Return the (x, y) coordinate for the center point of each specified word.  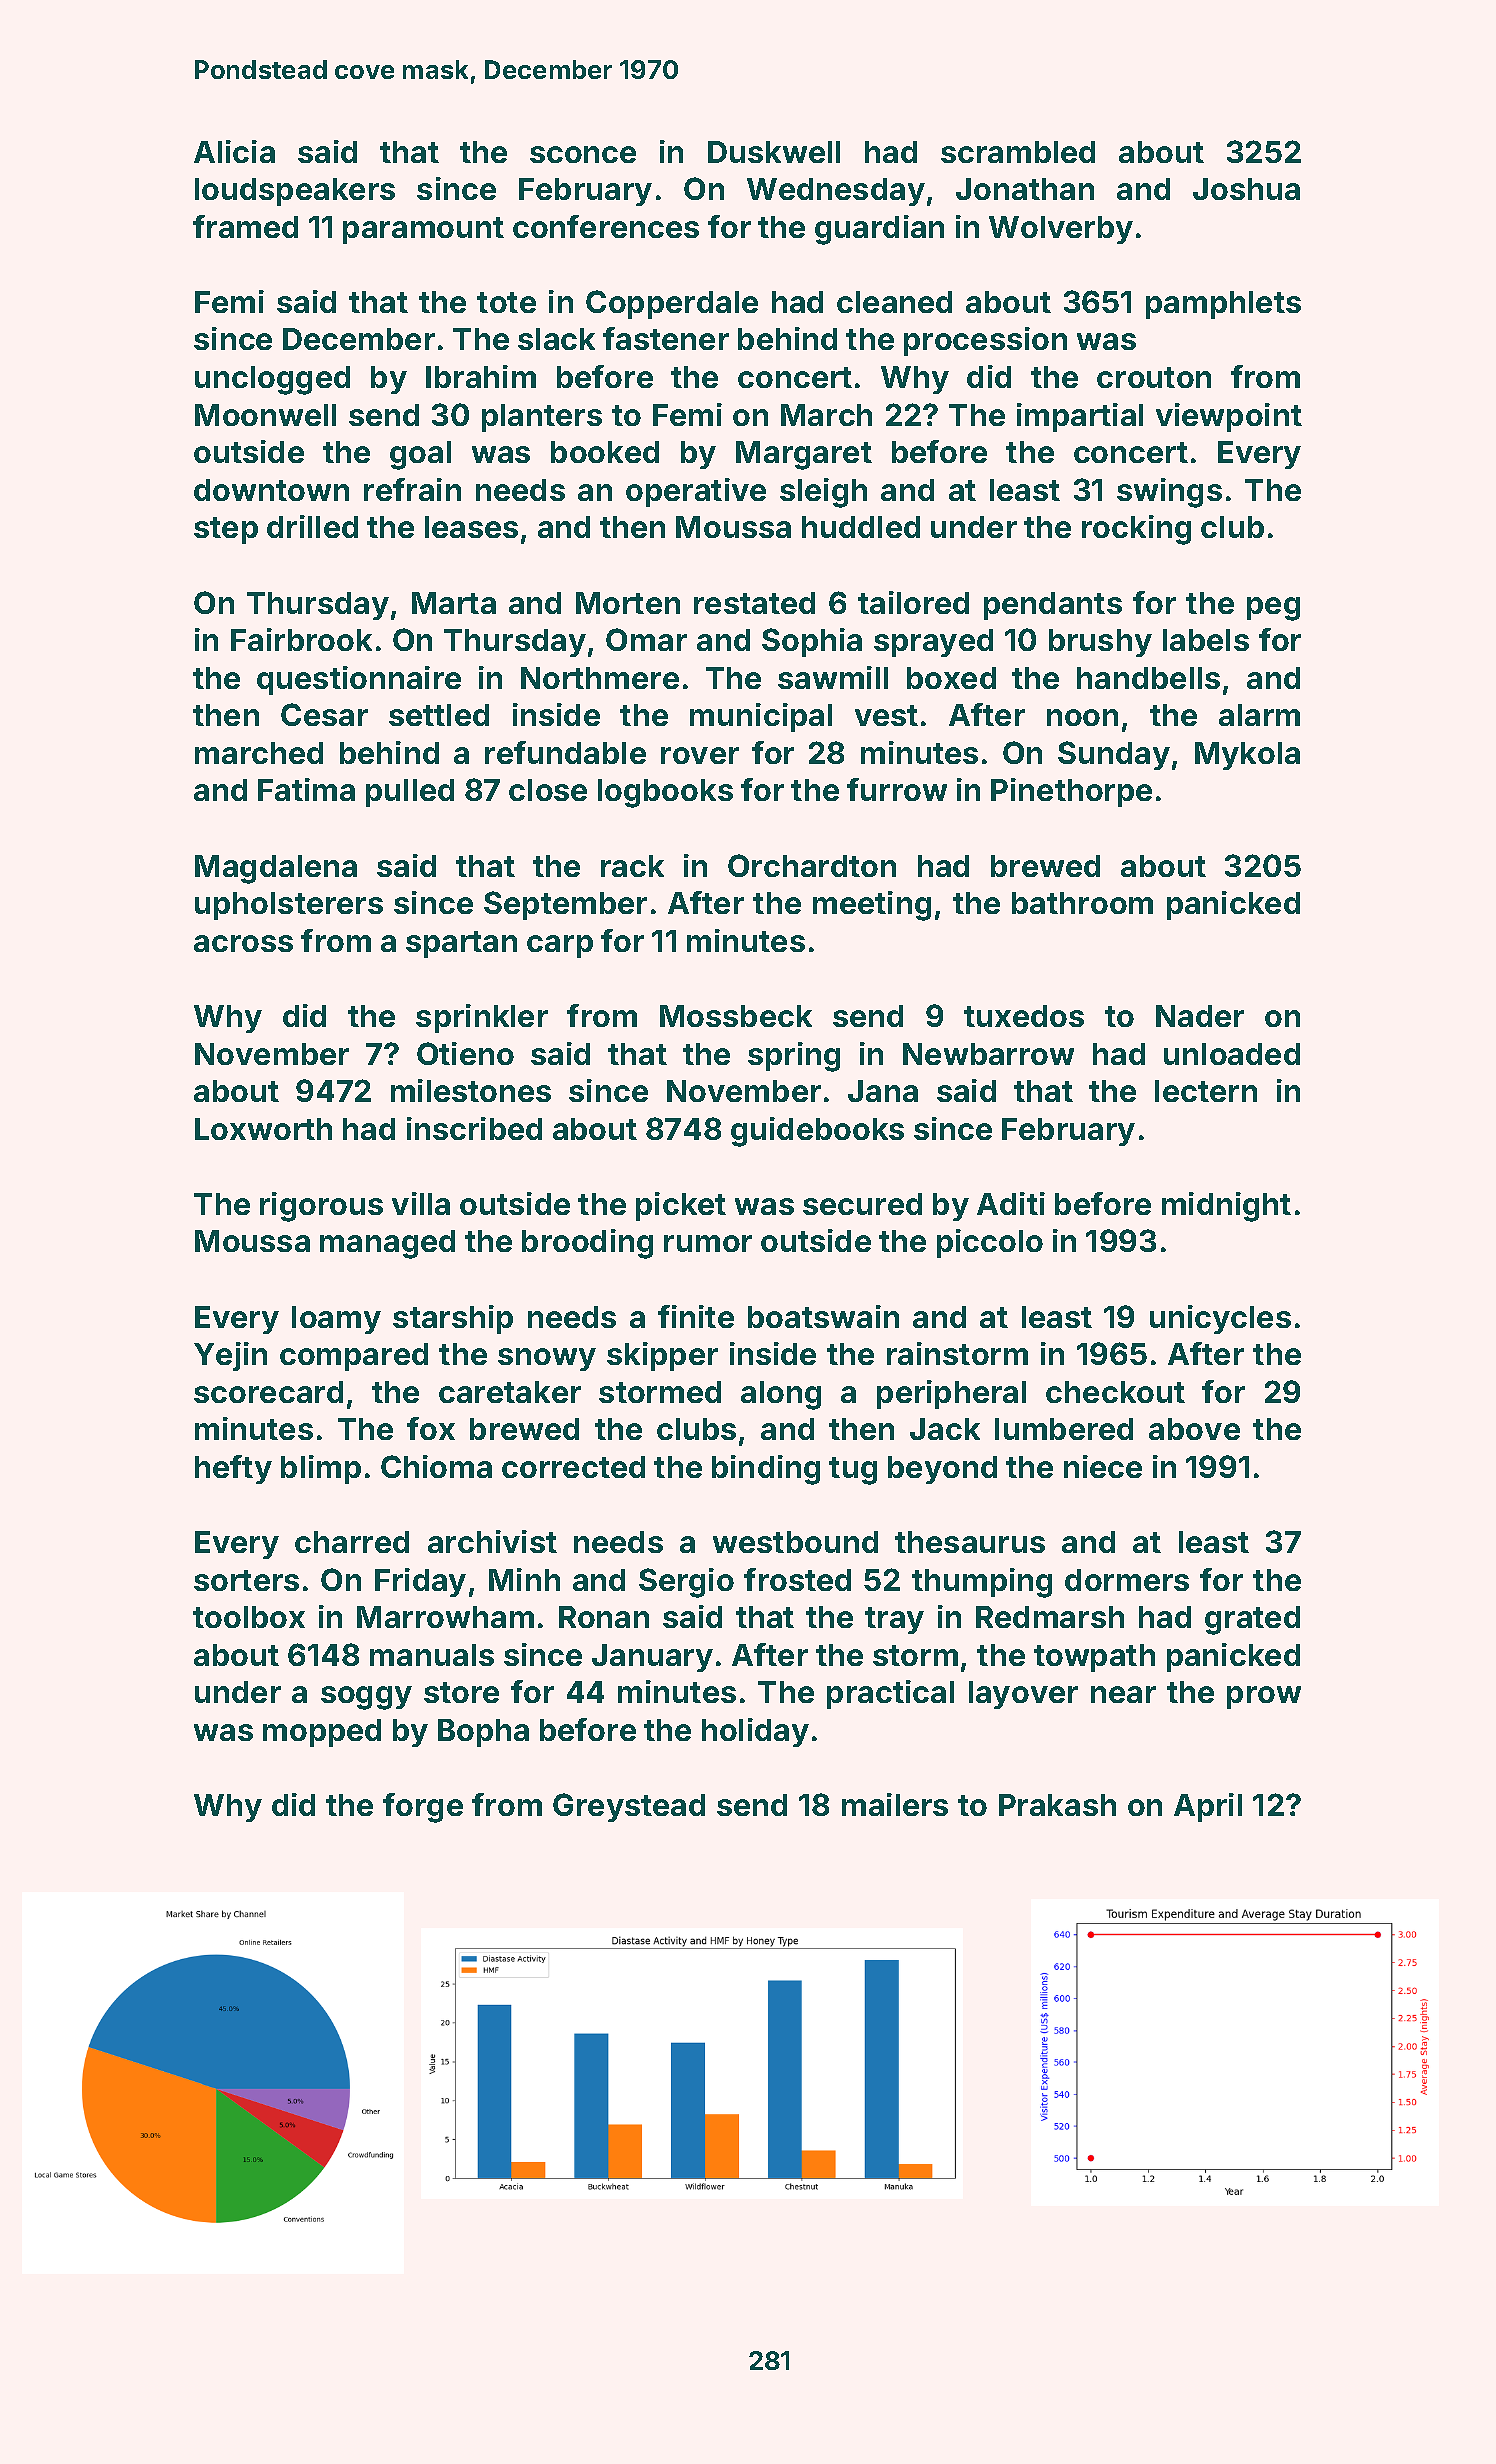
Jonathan (1025, 189)
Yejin (230, 1356)
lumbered (1064, 1429)
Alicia (234, 151)
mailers (895, 1804)
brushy (1100, 643)
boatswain (823, 1316)
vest (886, 715)
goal (420, 455)
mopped (322, 1733)
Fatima (306, 789)
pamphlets (1223, 305)
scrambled (1018, 152)
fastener (666, 338)
